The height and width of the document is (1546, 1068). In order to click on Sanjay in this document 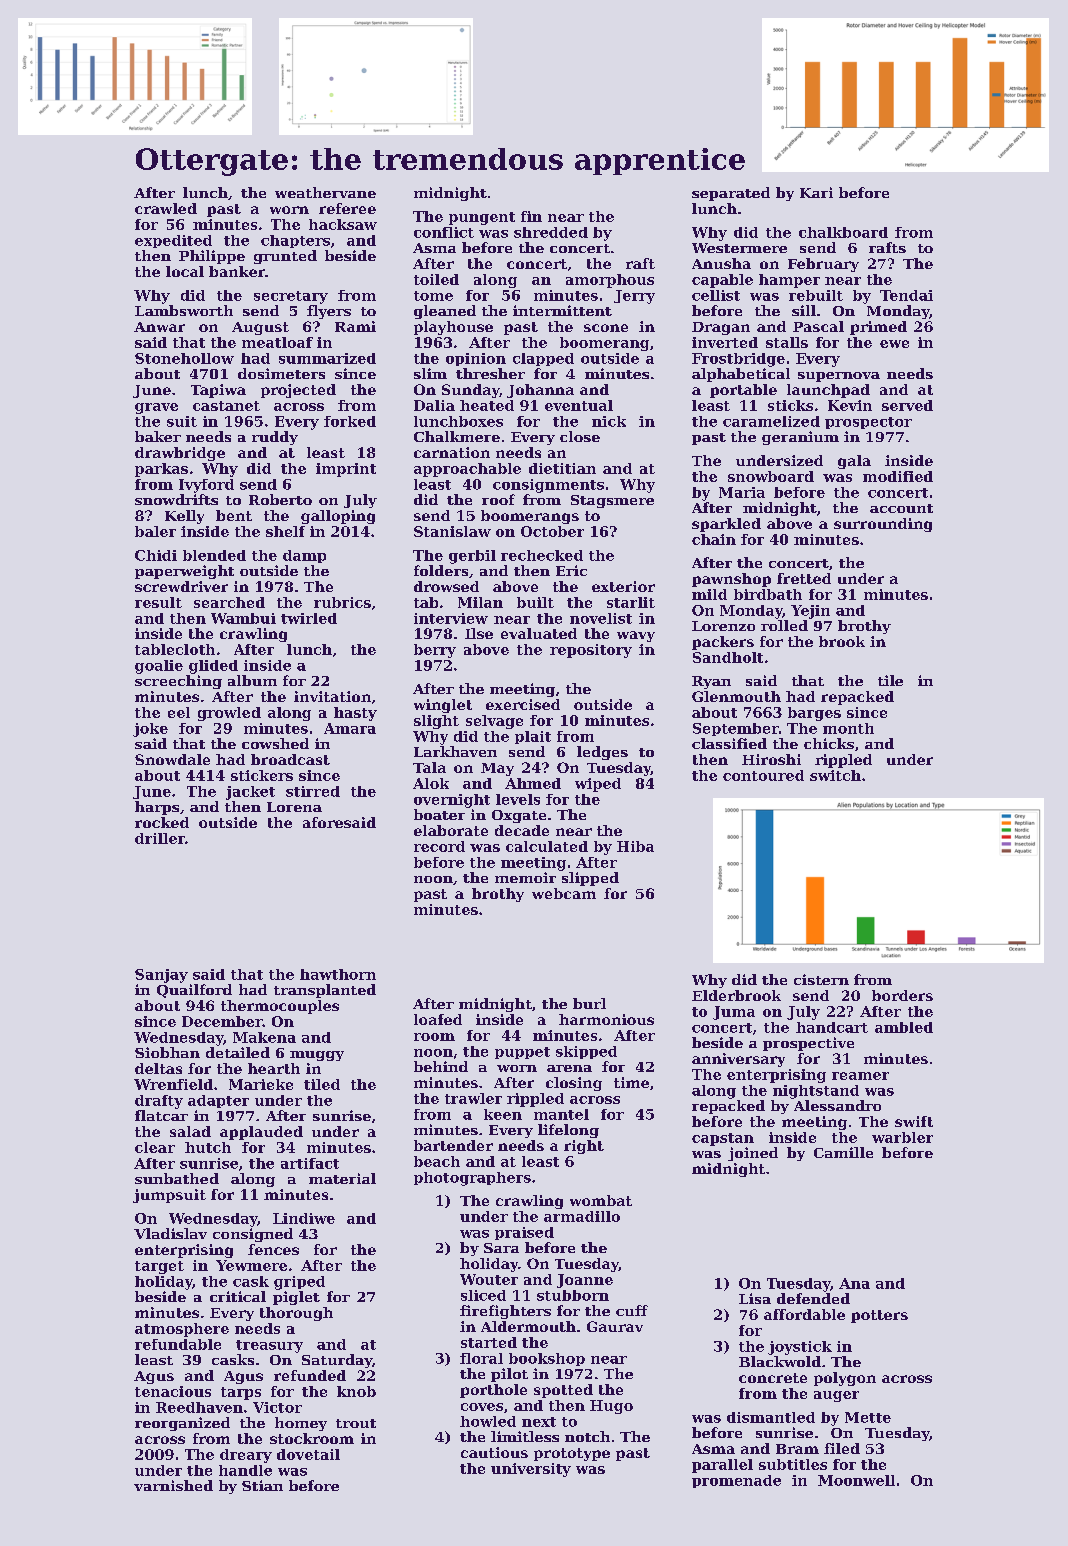, I will do `click(161, 976)`.
